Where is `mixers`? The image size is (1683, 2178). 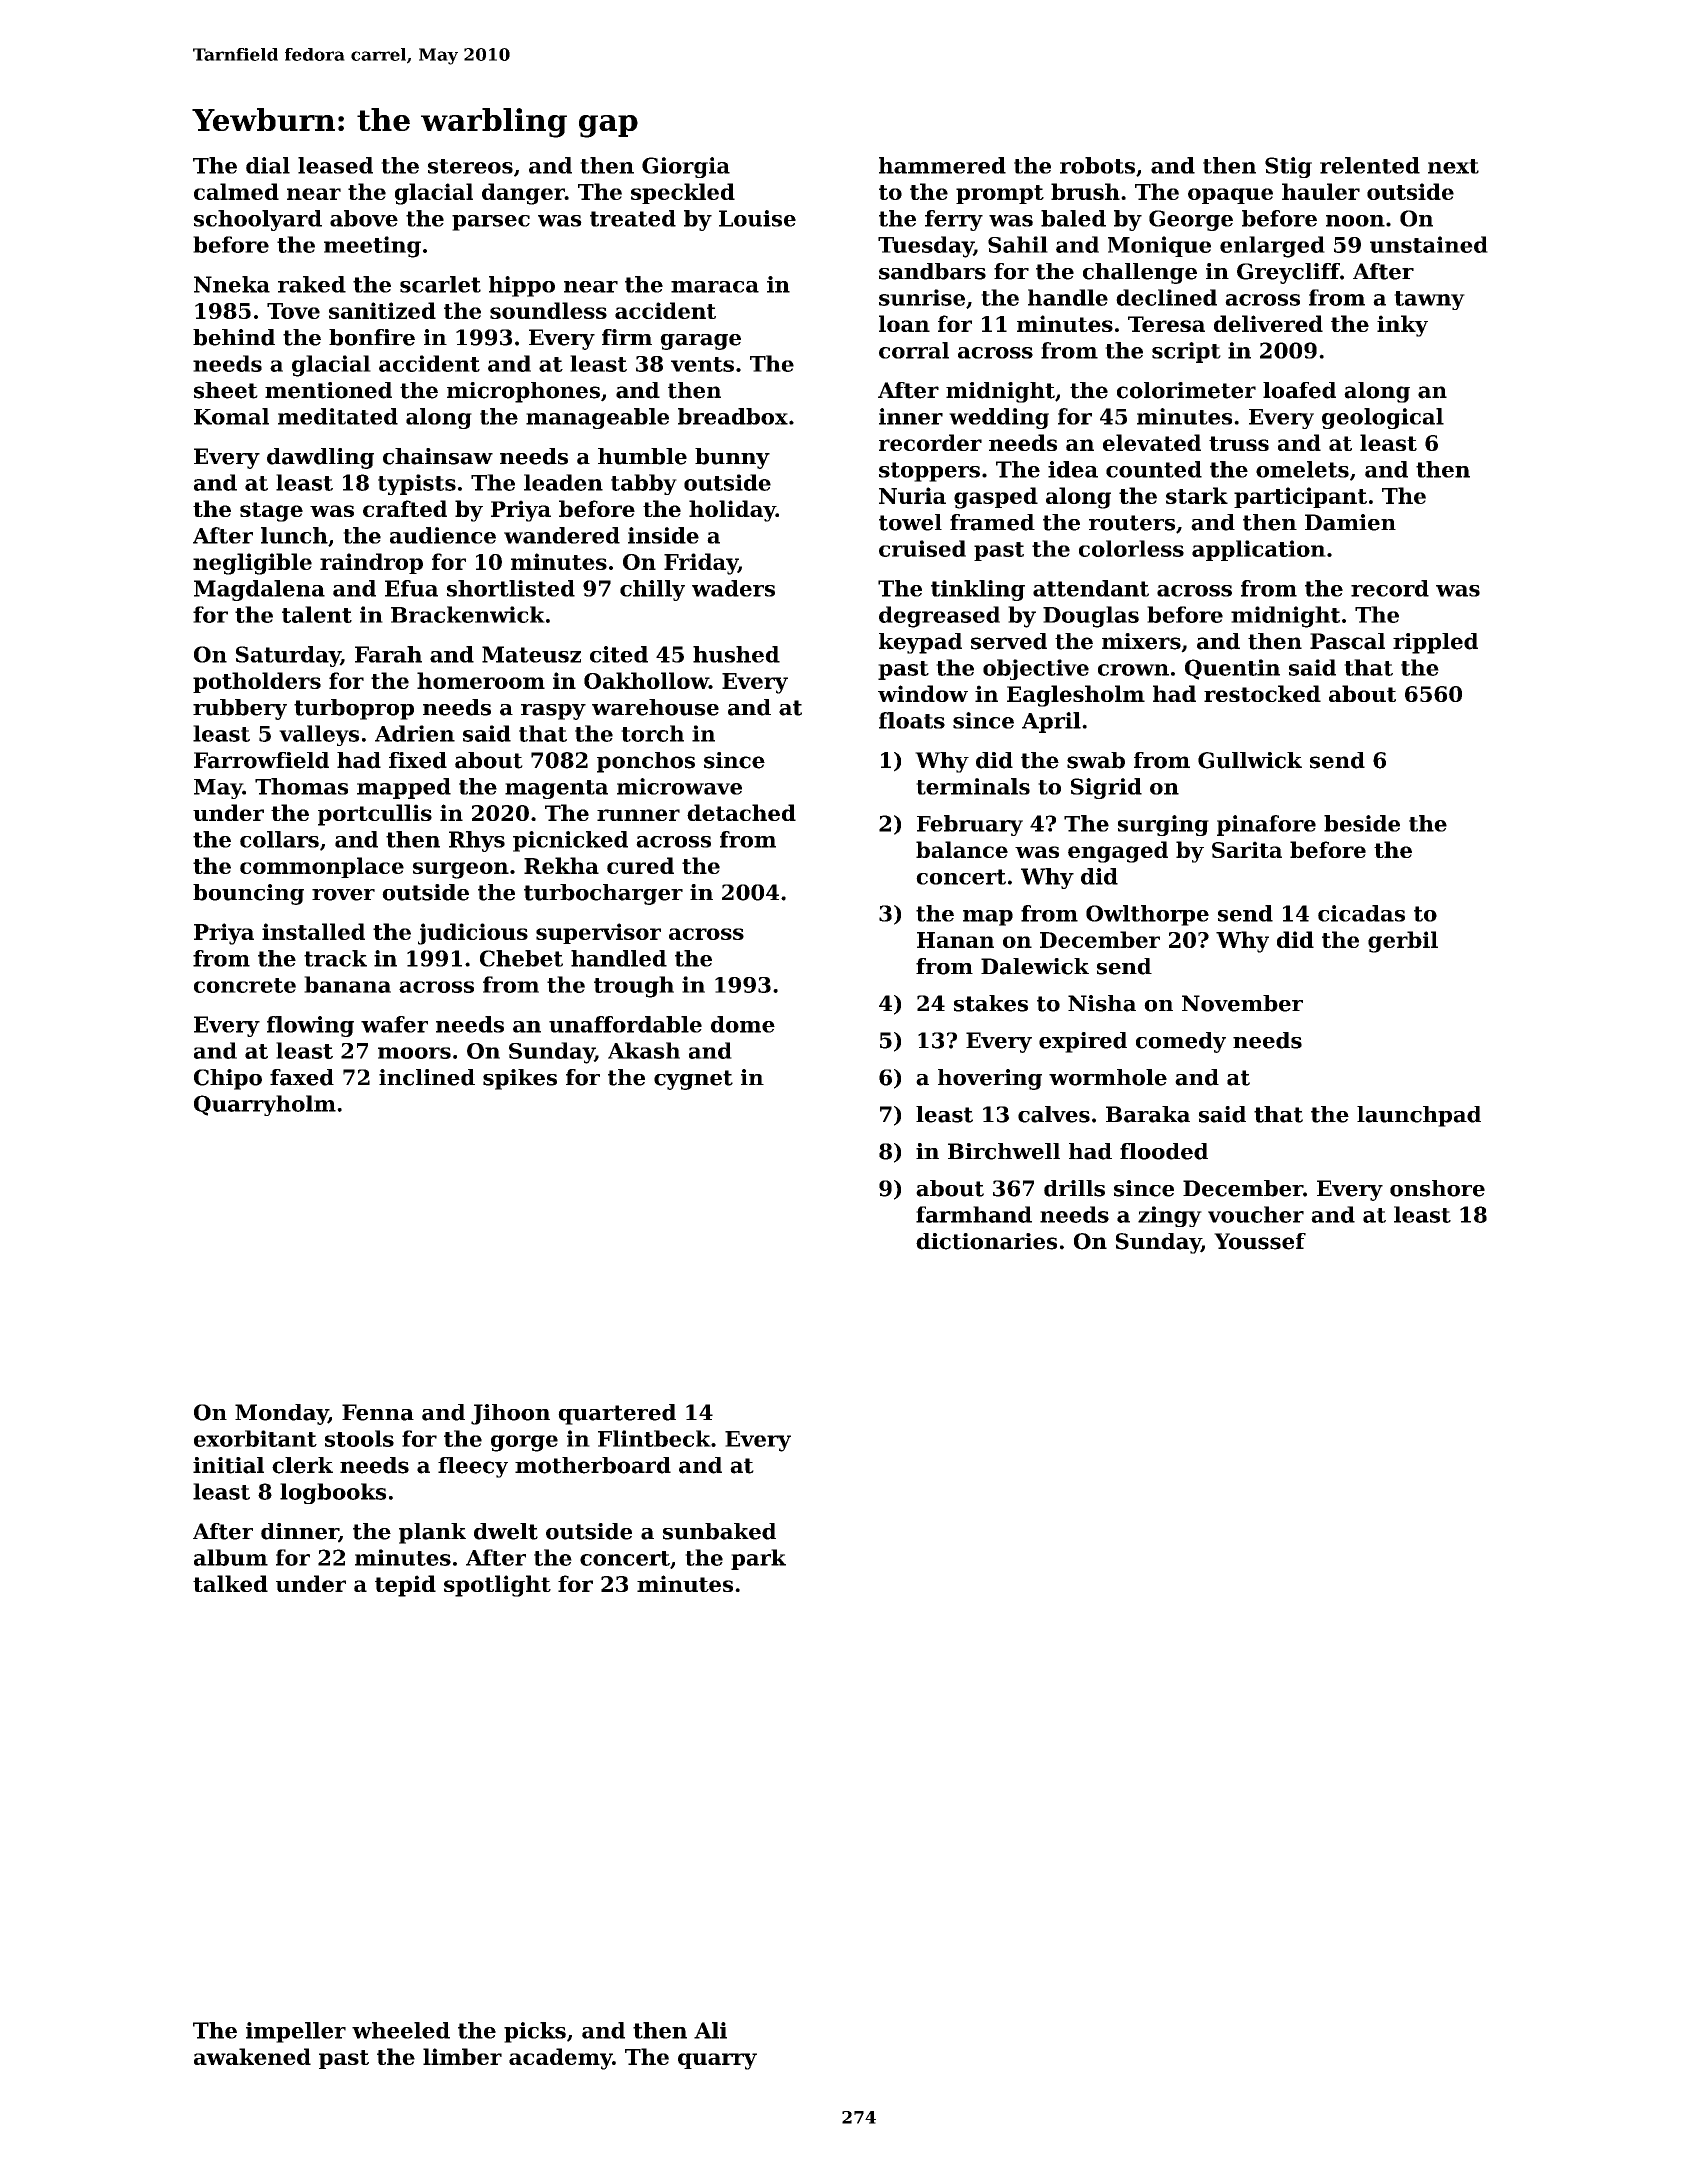
mixers is located at coordinates (1141, 641).
